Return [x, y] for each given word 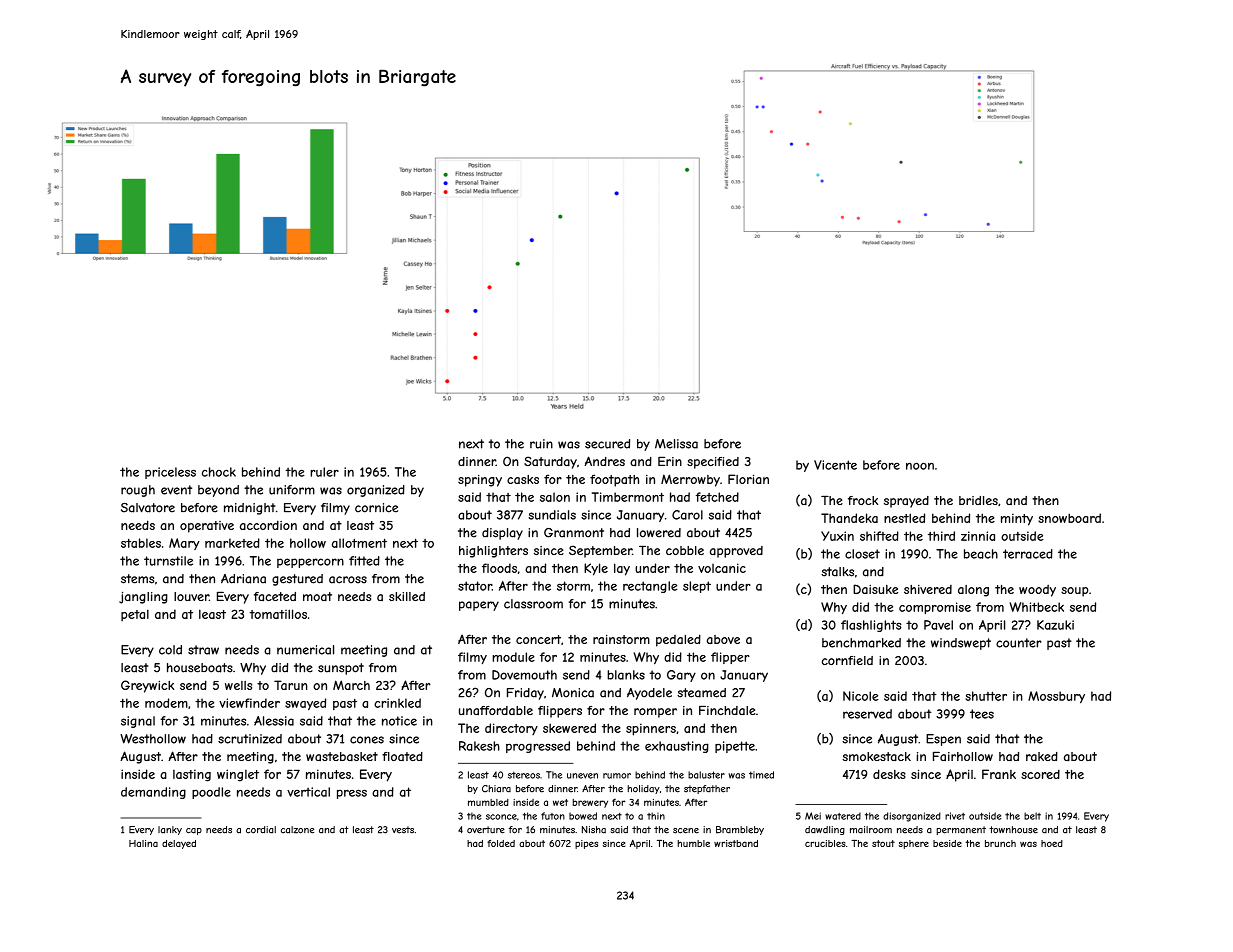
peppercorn [310, 563]
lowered [659, 533]
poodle [211, 793]
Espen [943, 740]
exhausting [677, 747]
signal [138, 722]
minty [1017, 519]
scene [686, 831]
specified [713, 463]
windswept [961, 644]
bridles [978, 500]
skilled [407, 596]
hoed [1052, 843]
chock [219, 472]
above [723, 639]
